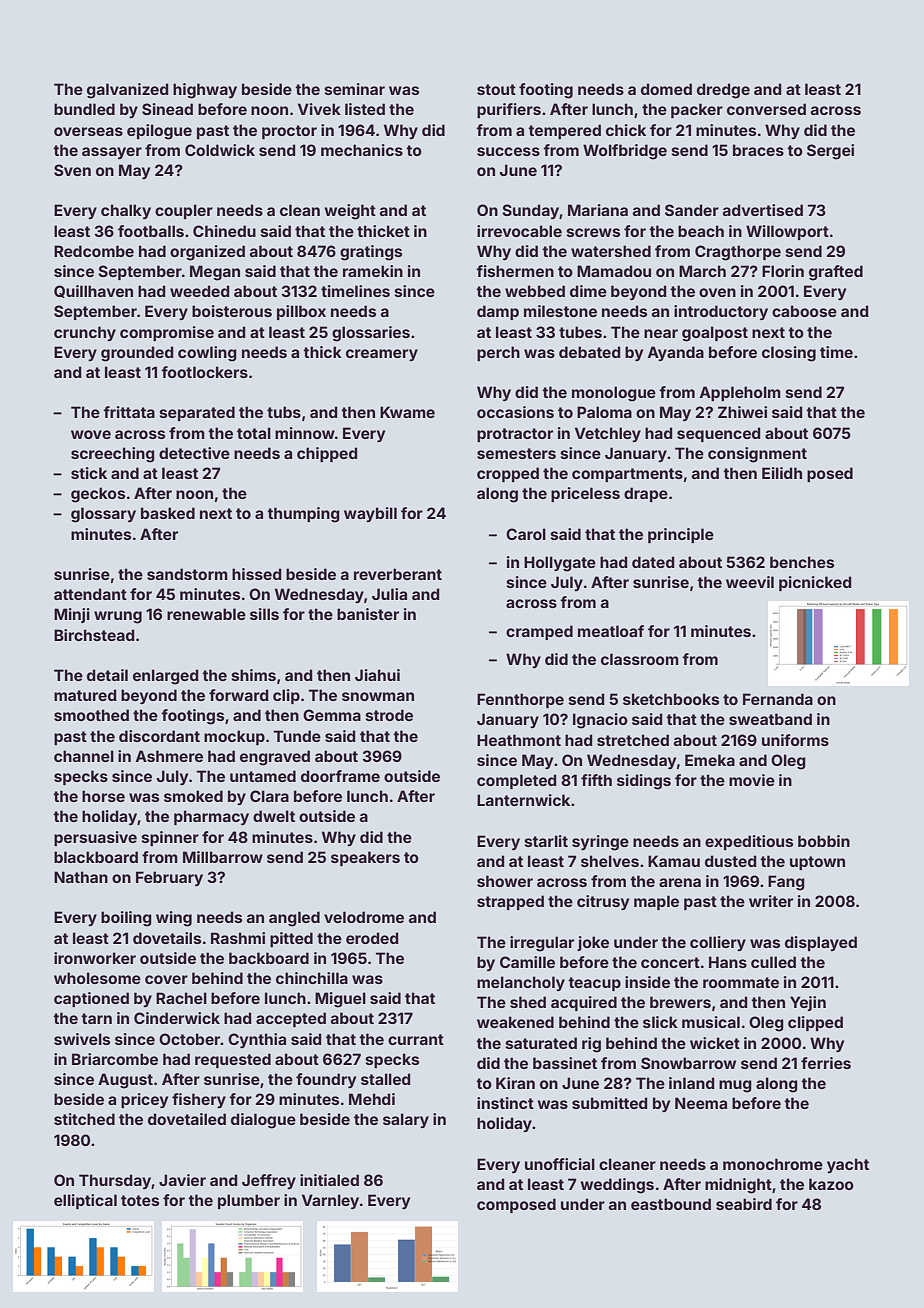 The width and height of the screenshot is (924, 1308). I want to click on seabird, so click(744, 1204).
